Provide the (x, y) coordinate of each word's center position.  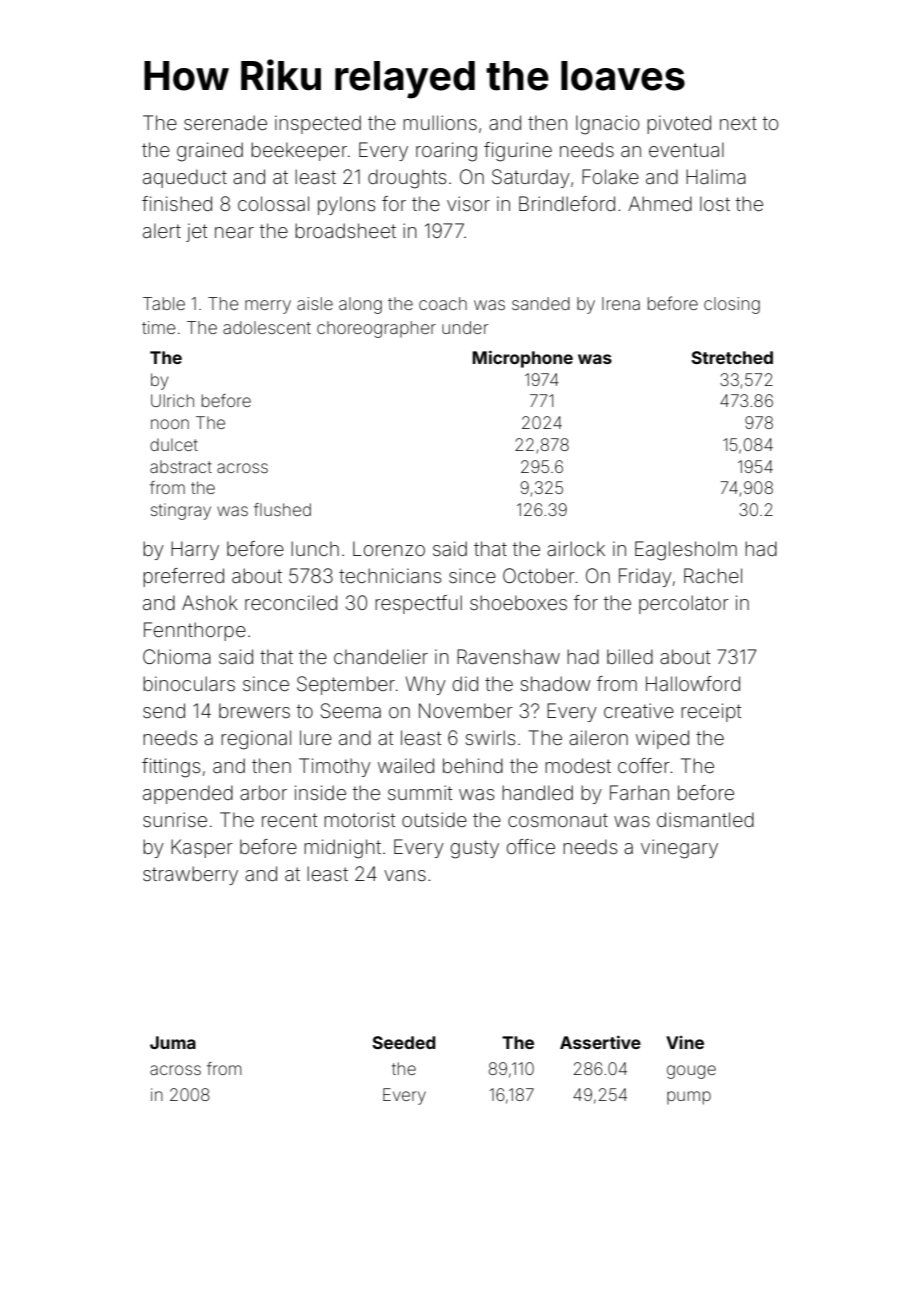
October (539, 575)
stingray (181, 511)
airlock (576, 548)
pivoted (679, 124)
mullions (440, 122)
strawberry (190, 875)
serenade (225, 122)
